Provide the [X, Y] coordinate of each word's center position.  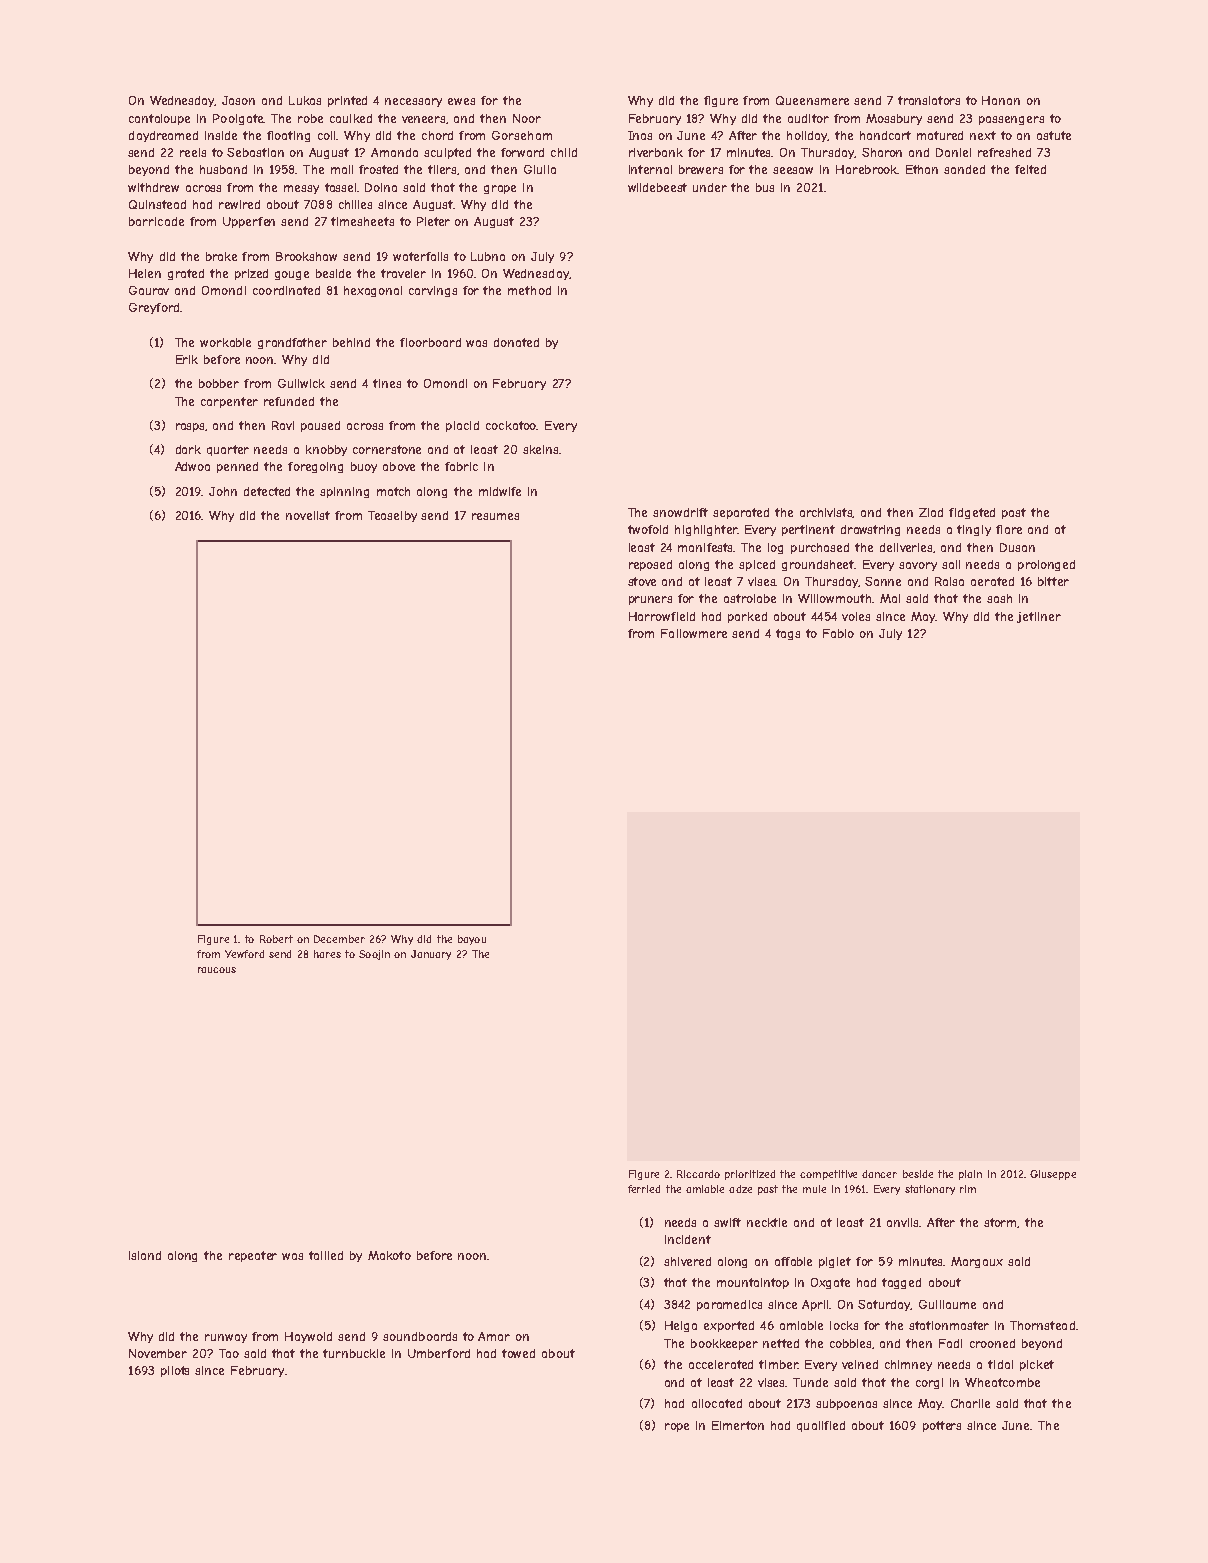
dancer [879, 1174]
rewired [239, 204]
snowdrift [680, 512]
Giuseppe [1053, 1175]
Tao [229, 1353]
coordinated [286, 290]
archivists [826, 513]
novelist [308, 515]
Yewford [244, 954]
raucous [217, 970]
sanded [964, 169]
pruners [650, 600]
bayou [472, 940]
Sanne [883, 581]
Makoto [389, 1255]
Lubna [488, 256]
